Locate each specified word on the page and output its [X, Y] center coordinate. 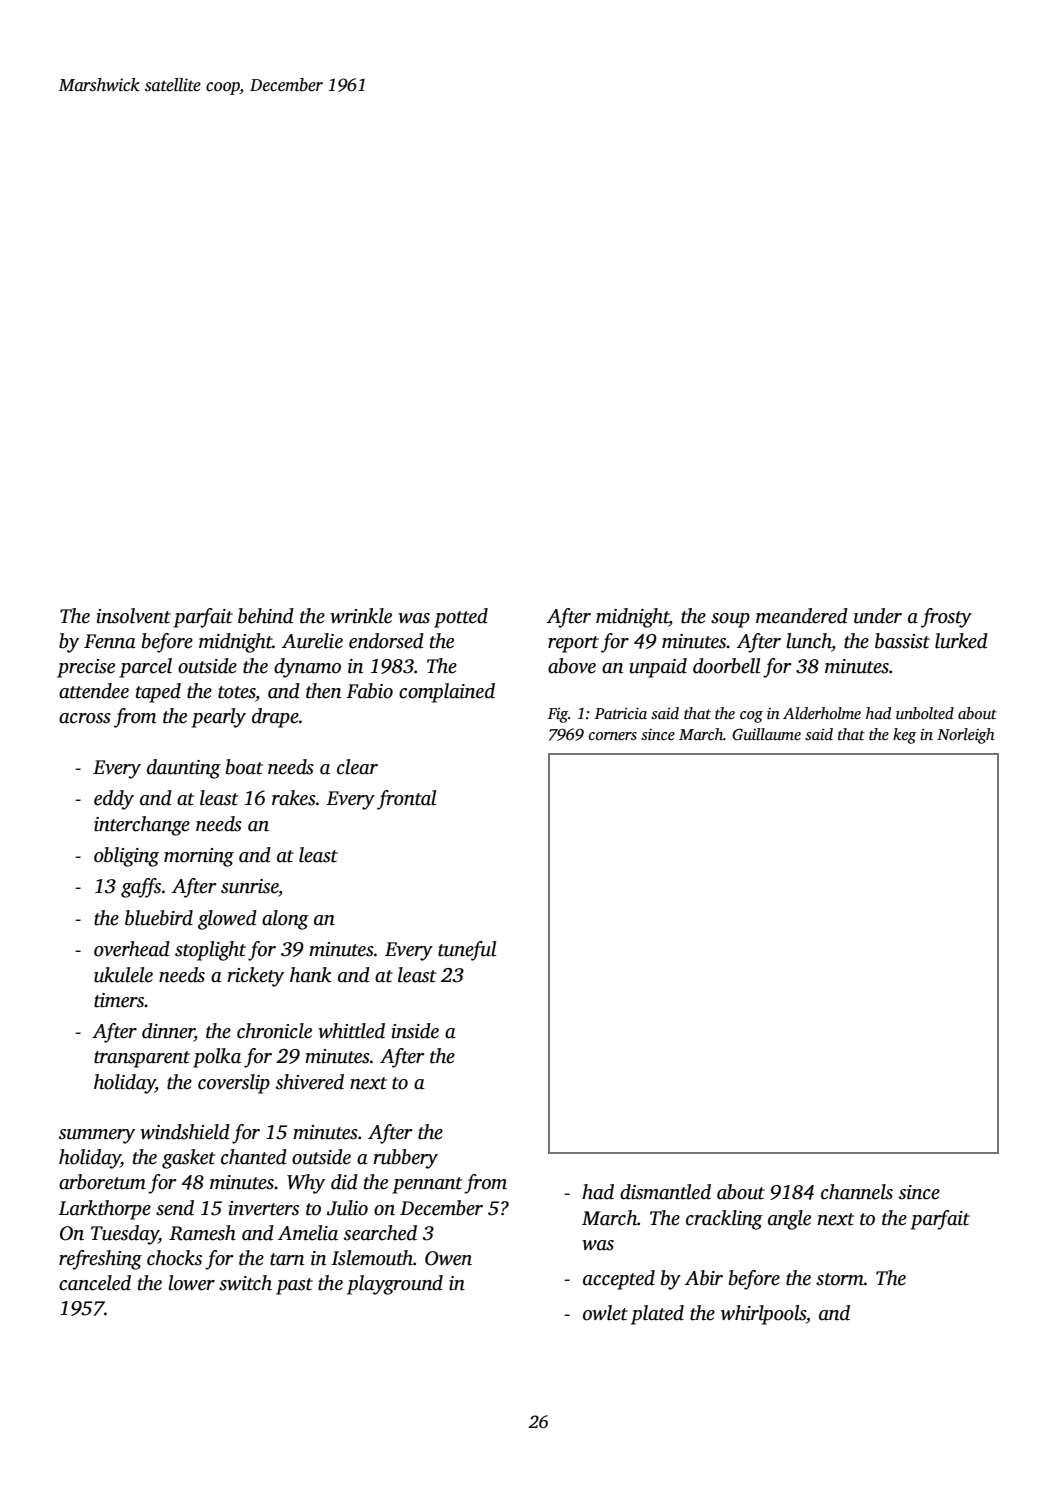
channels [857, 1192]
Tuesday [125, 1235]
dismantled [665, 1192]
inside [415, 1031]
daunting [184, 769]
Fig [558, 715]
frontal [406, 800]
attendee [94, 691]
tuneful [467, 951]
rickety [255, 977]
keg [904, 736]
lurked [961, 641]
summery [97, 1136]
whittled [351, 1031]
